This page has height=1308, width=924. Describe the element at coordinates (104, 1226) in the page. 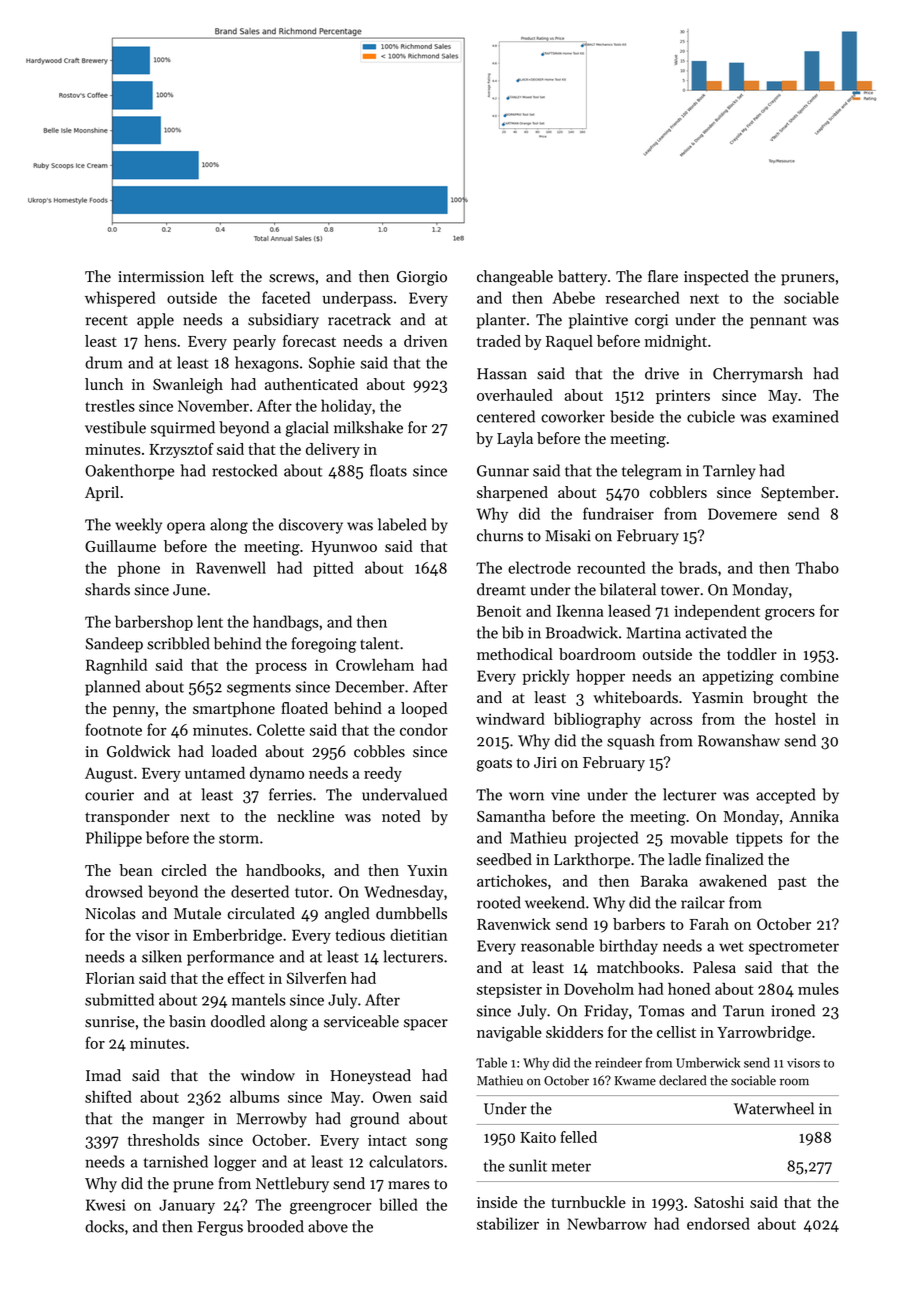

I see `docks` at that location.
